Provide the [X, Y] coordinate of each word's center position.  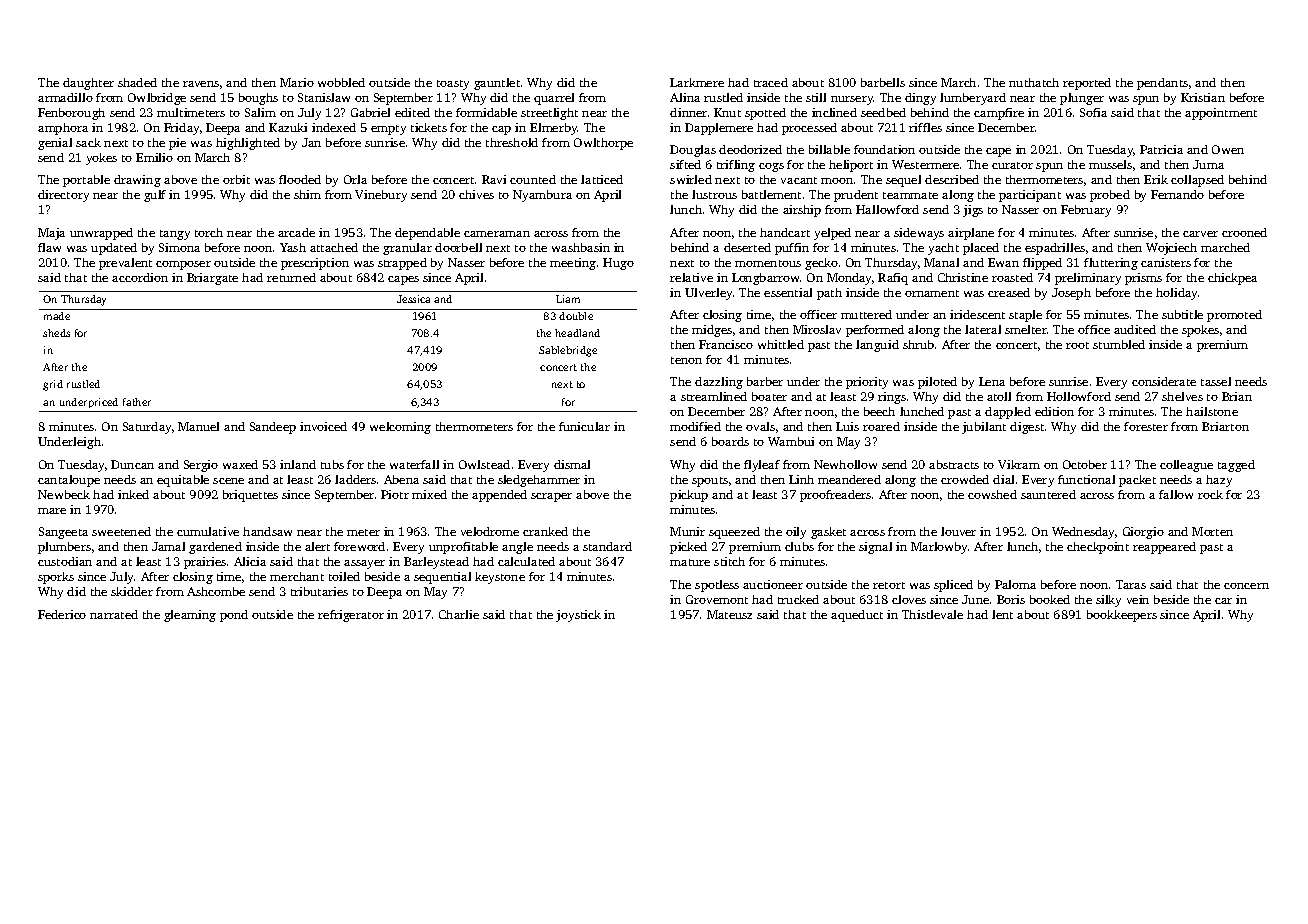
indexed [334, 127]
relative [691, 277]
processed [809, 129]
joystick [578, 616]
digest [1027, 428]
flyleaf [762, 466]
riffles [925, 127]
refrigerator [351, 616]
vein [1138, 599]
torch [209, 232]
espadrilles [1055, 249]
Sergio [201, 466]
